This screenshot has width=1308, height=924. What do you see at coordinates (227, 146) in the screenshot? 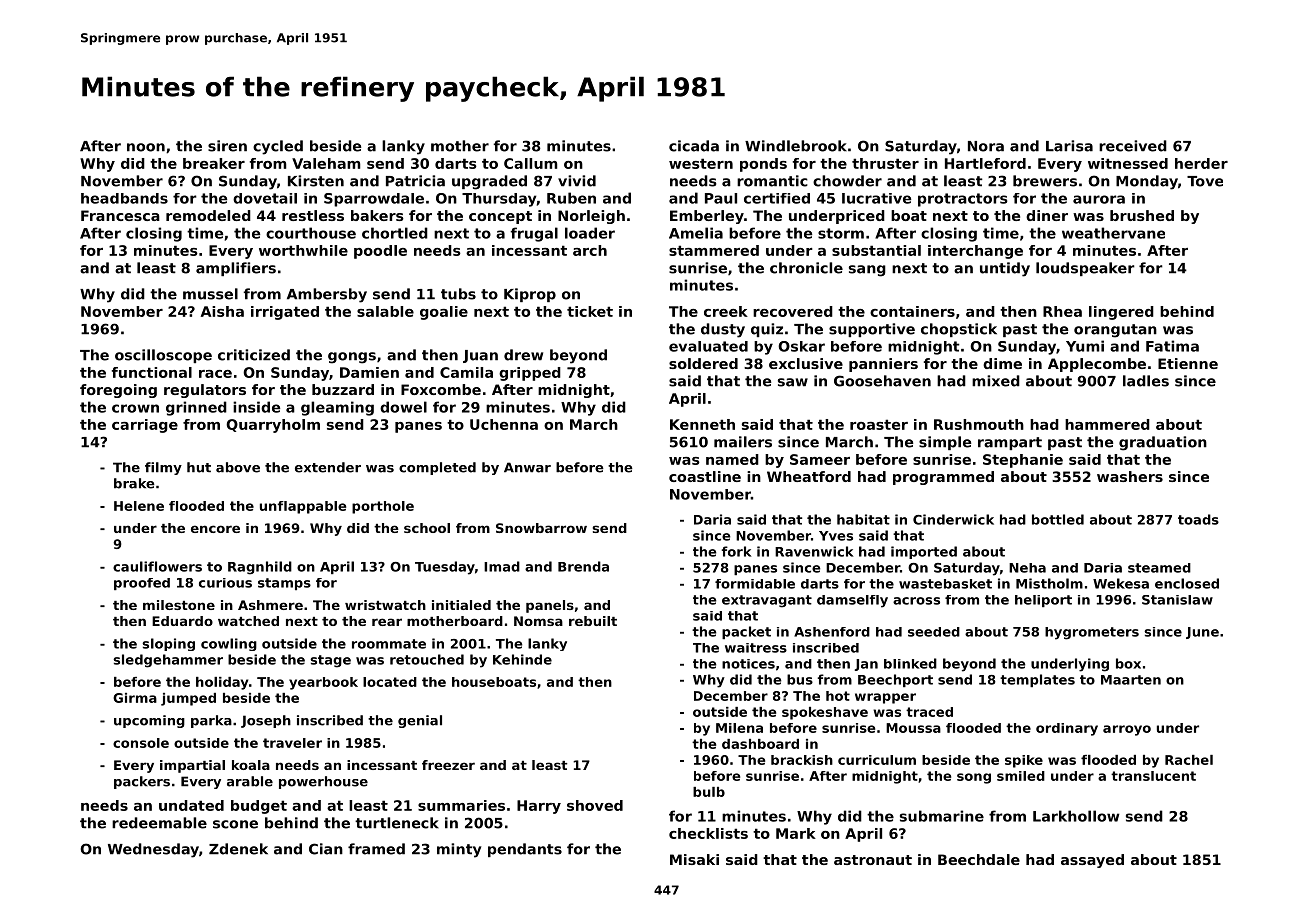
I see `siren` at bounding box center [227, 146].
